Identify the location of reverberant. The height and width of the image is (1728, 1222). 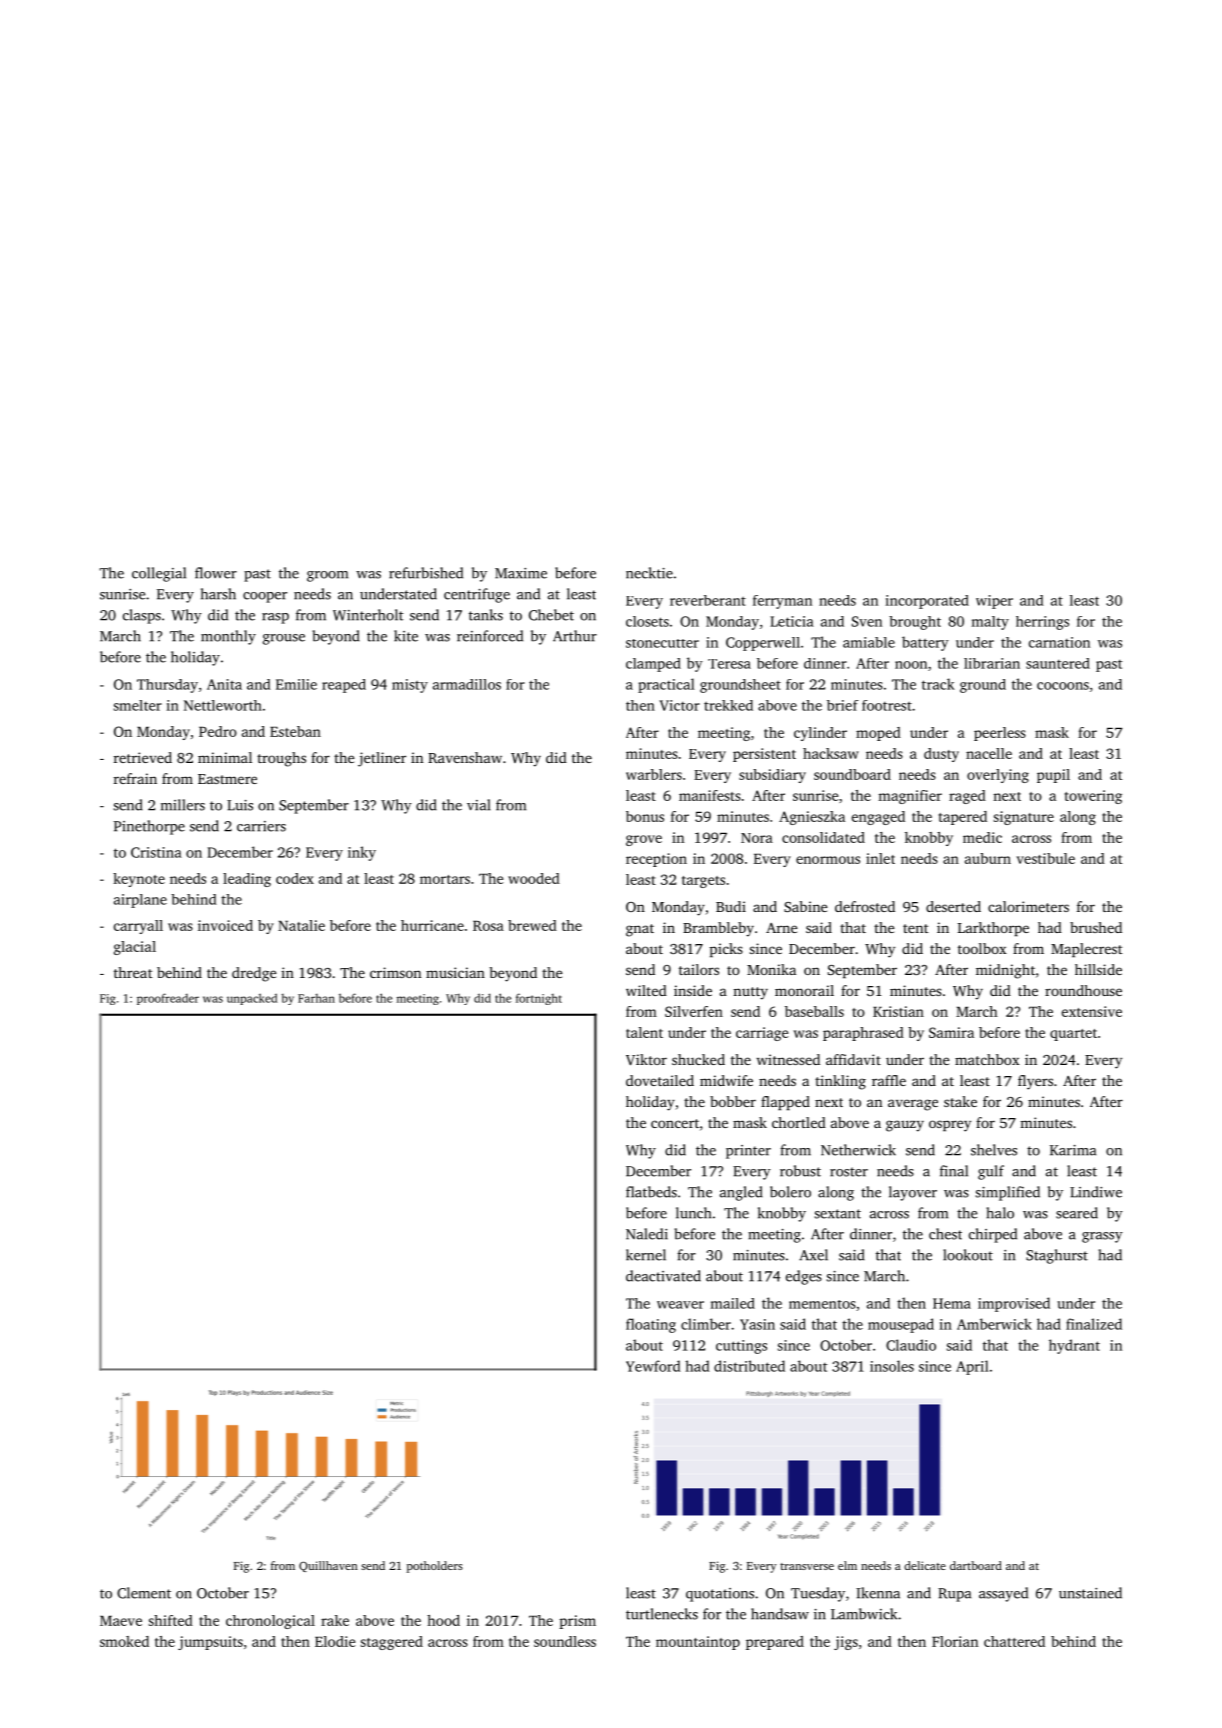
(708, 600).
